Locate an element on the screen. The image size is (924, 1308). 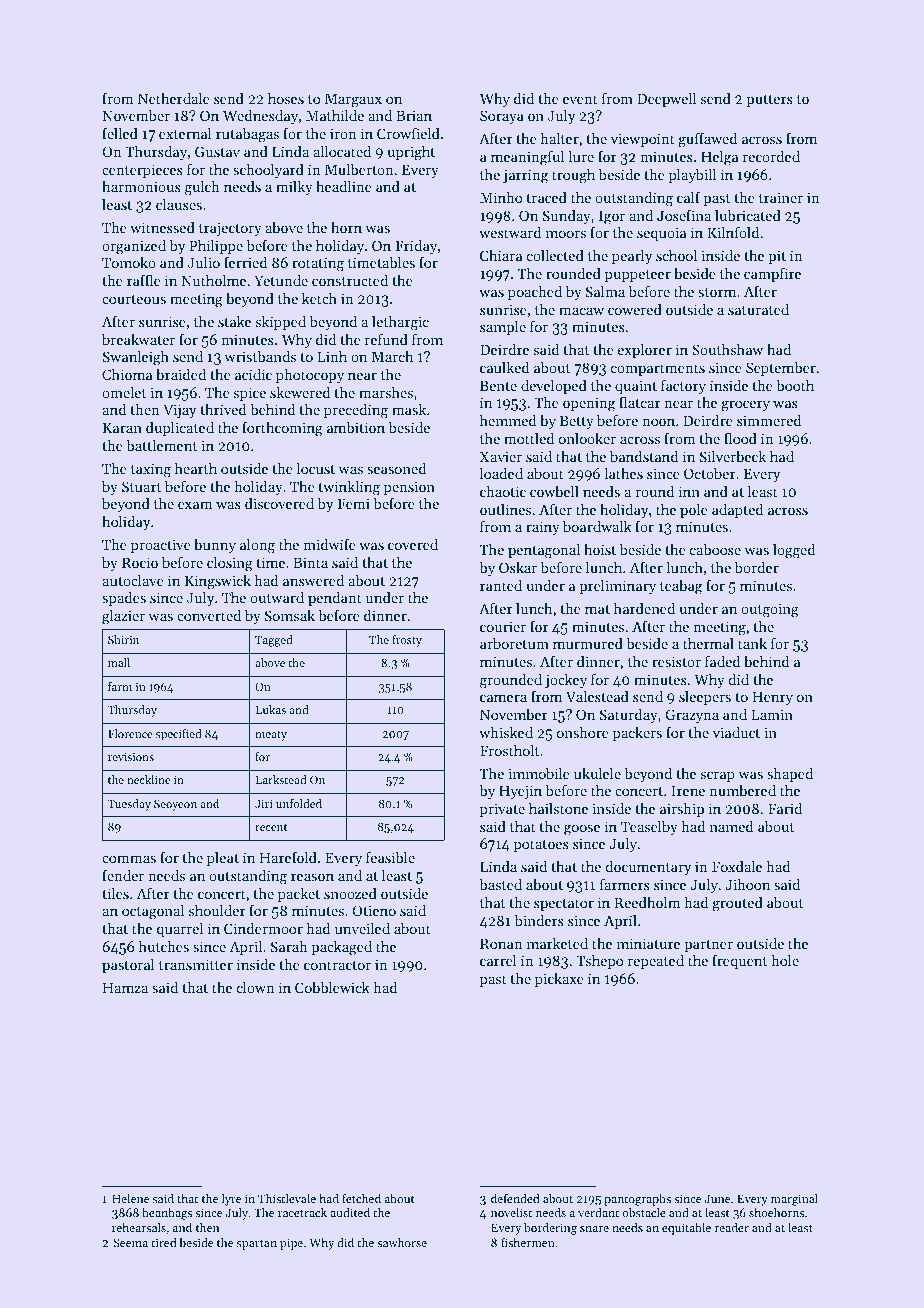
Frostholt is located at coordinates (509, 750).
